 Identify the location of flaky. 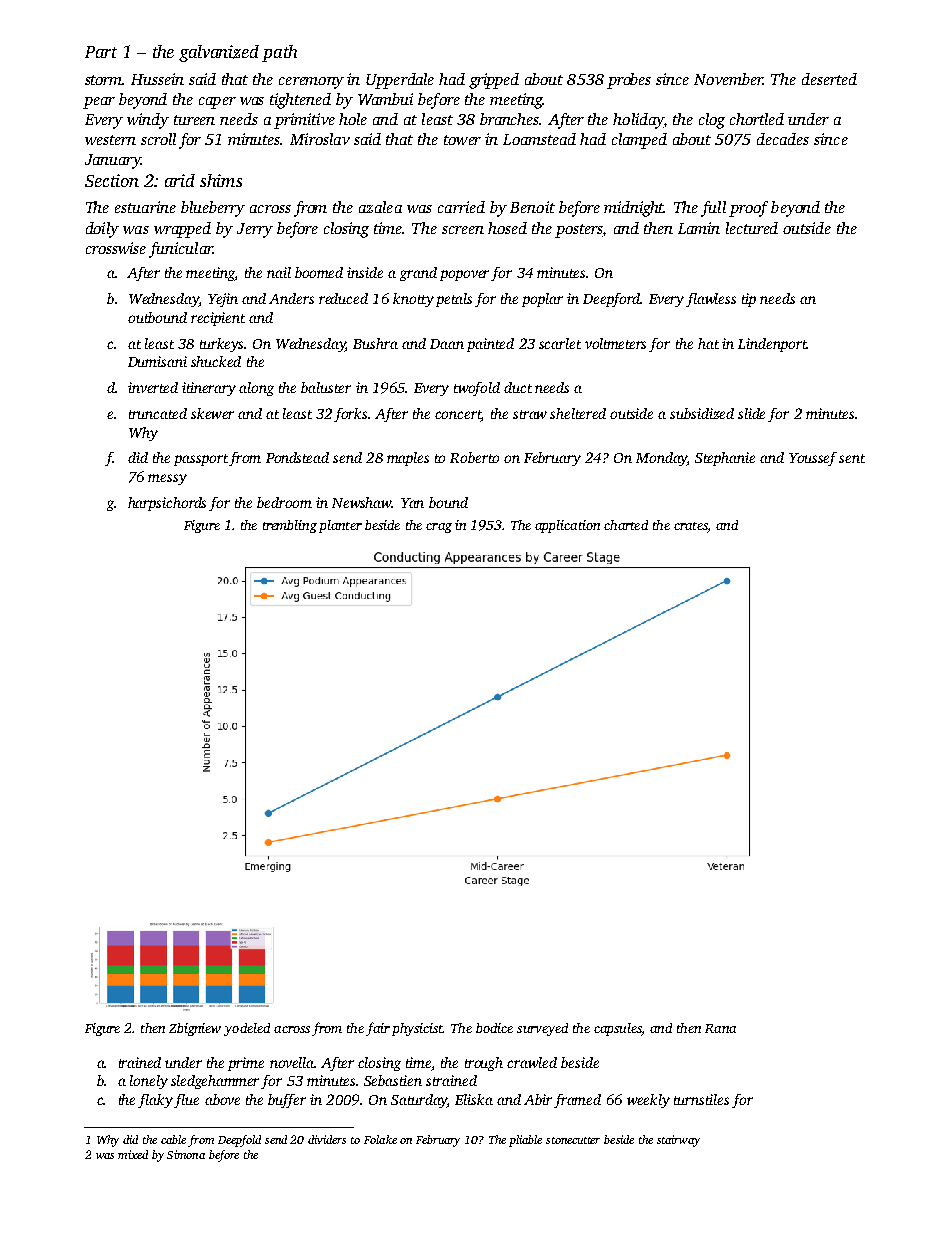
(155, 1101).
